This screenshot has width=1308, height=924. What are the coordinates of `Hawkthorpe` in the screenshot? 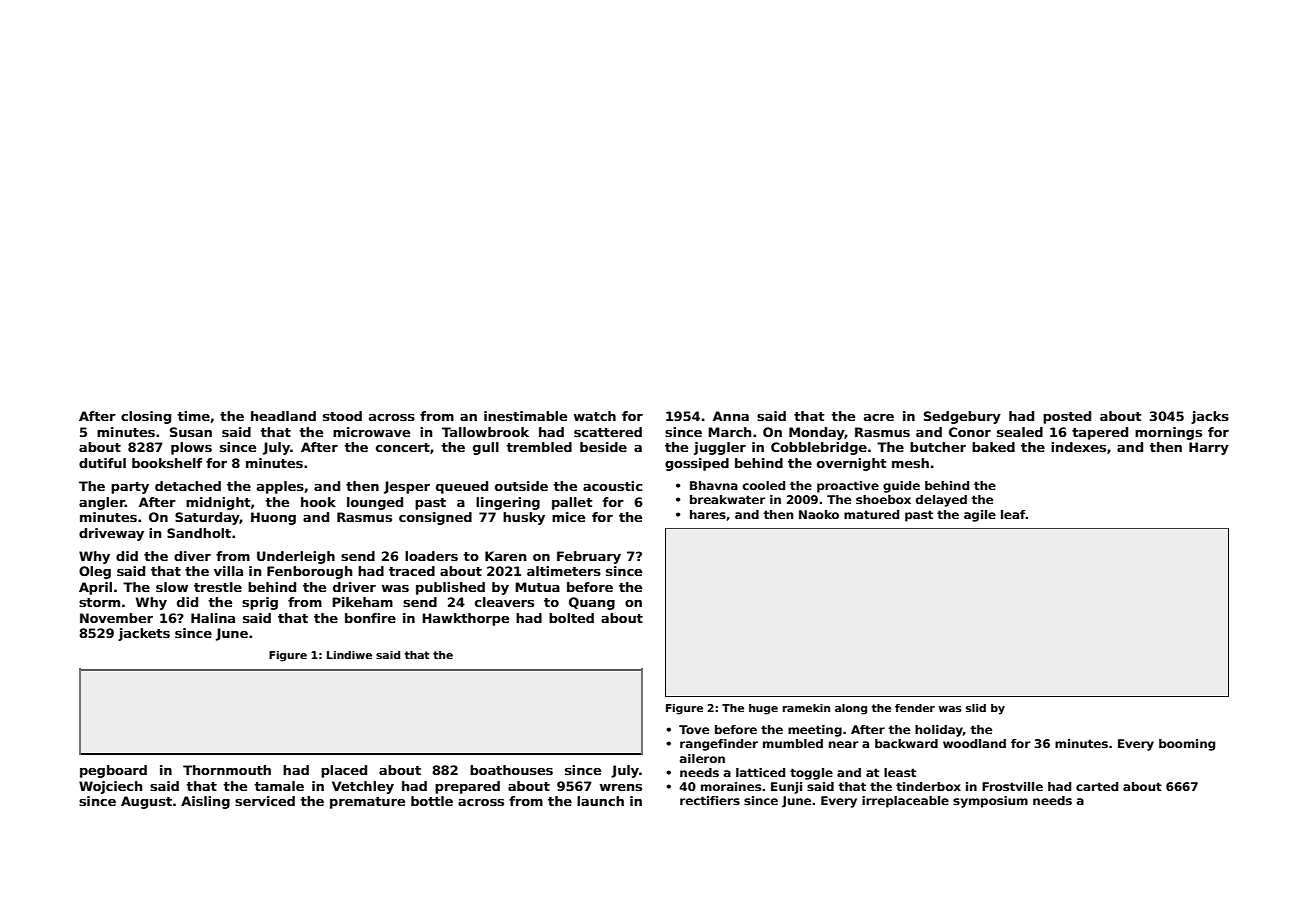 It's located at (465, 619).
